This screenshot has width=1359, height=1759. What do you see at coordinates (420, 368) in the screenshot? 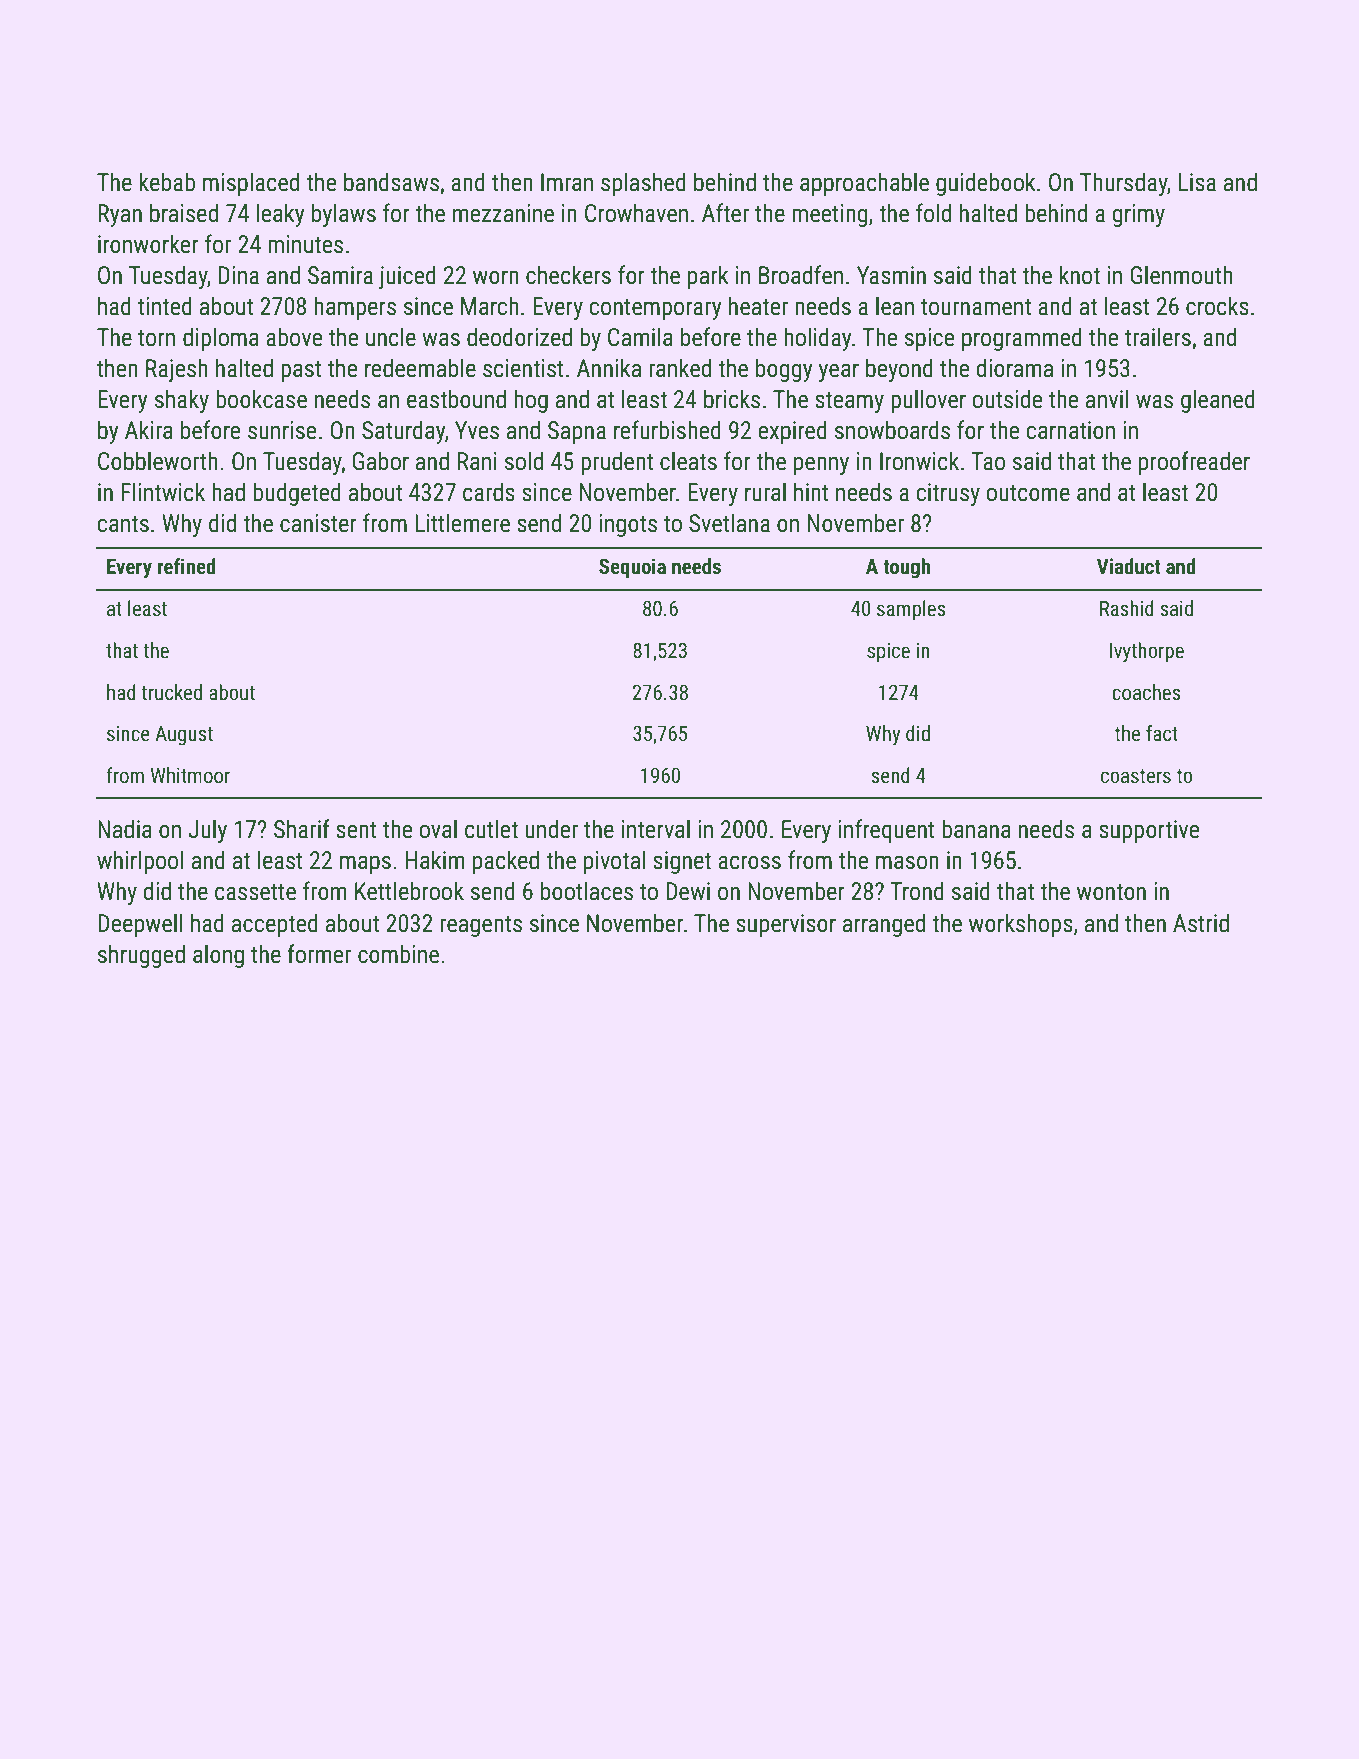
I see `redeemable` at bounding box center [420, 368].
